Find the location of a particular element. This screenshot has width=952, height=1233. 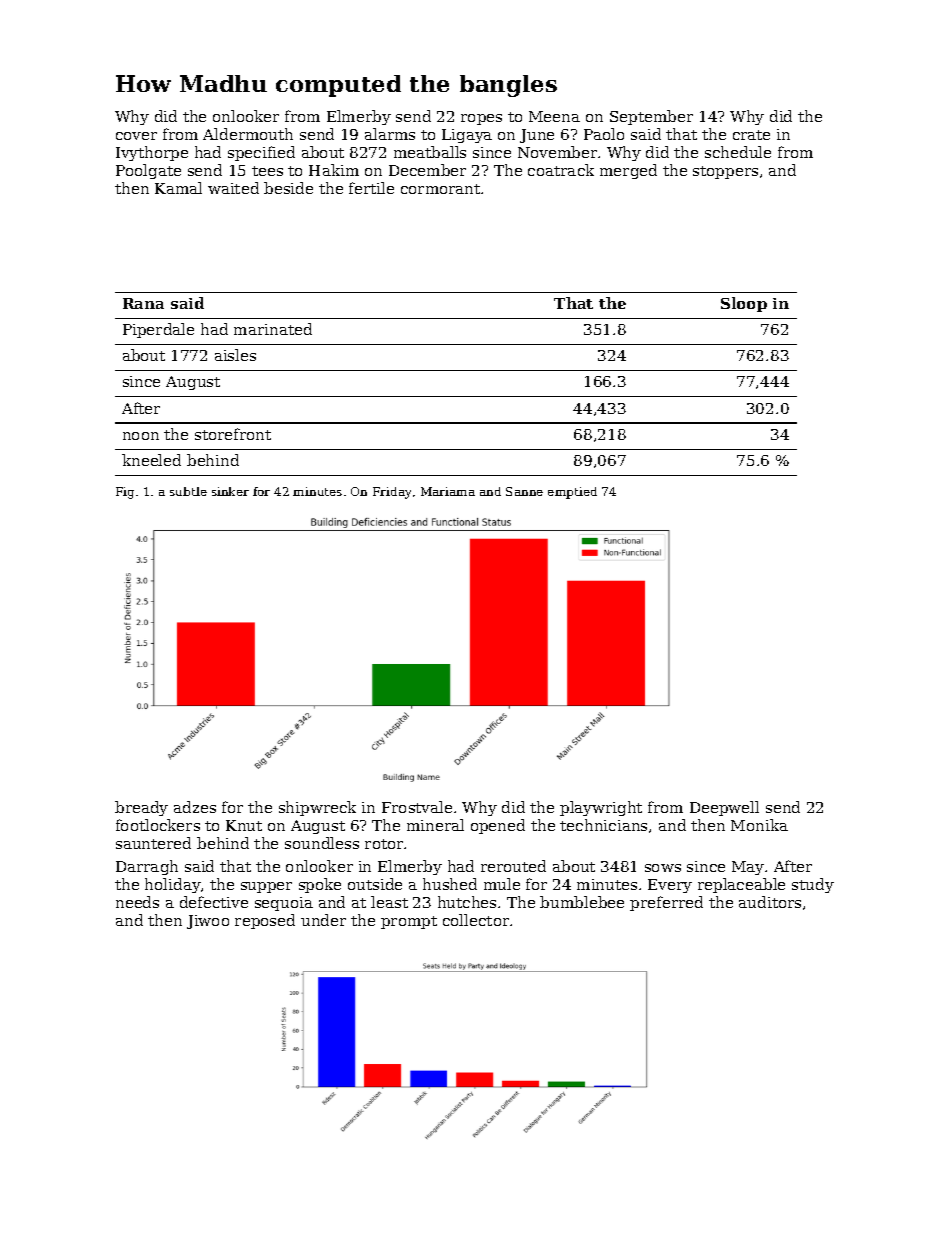

Deepwell is located at coordinates (724, 808).
